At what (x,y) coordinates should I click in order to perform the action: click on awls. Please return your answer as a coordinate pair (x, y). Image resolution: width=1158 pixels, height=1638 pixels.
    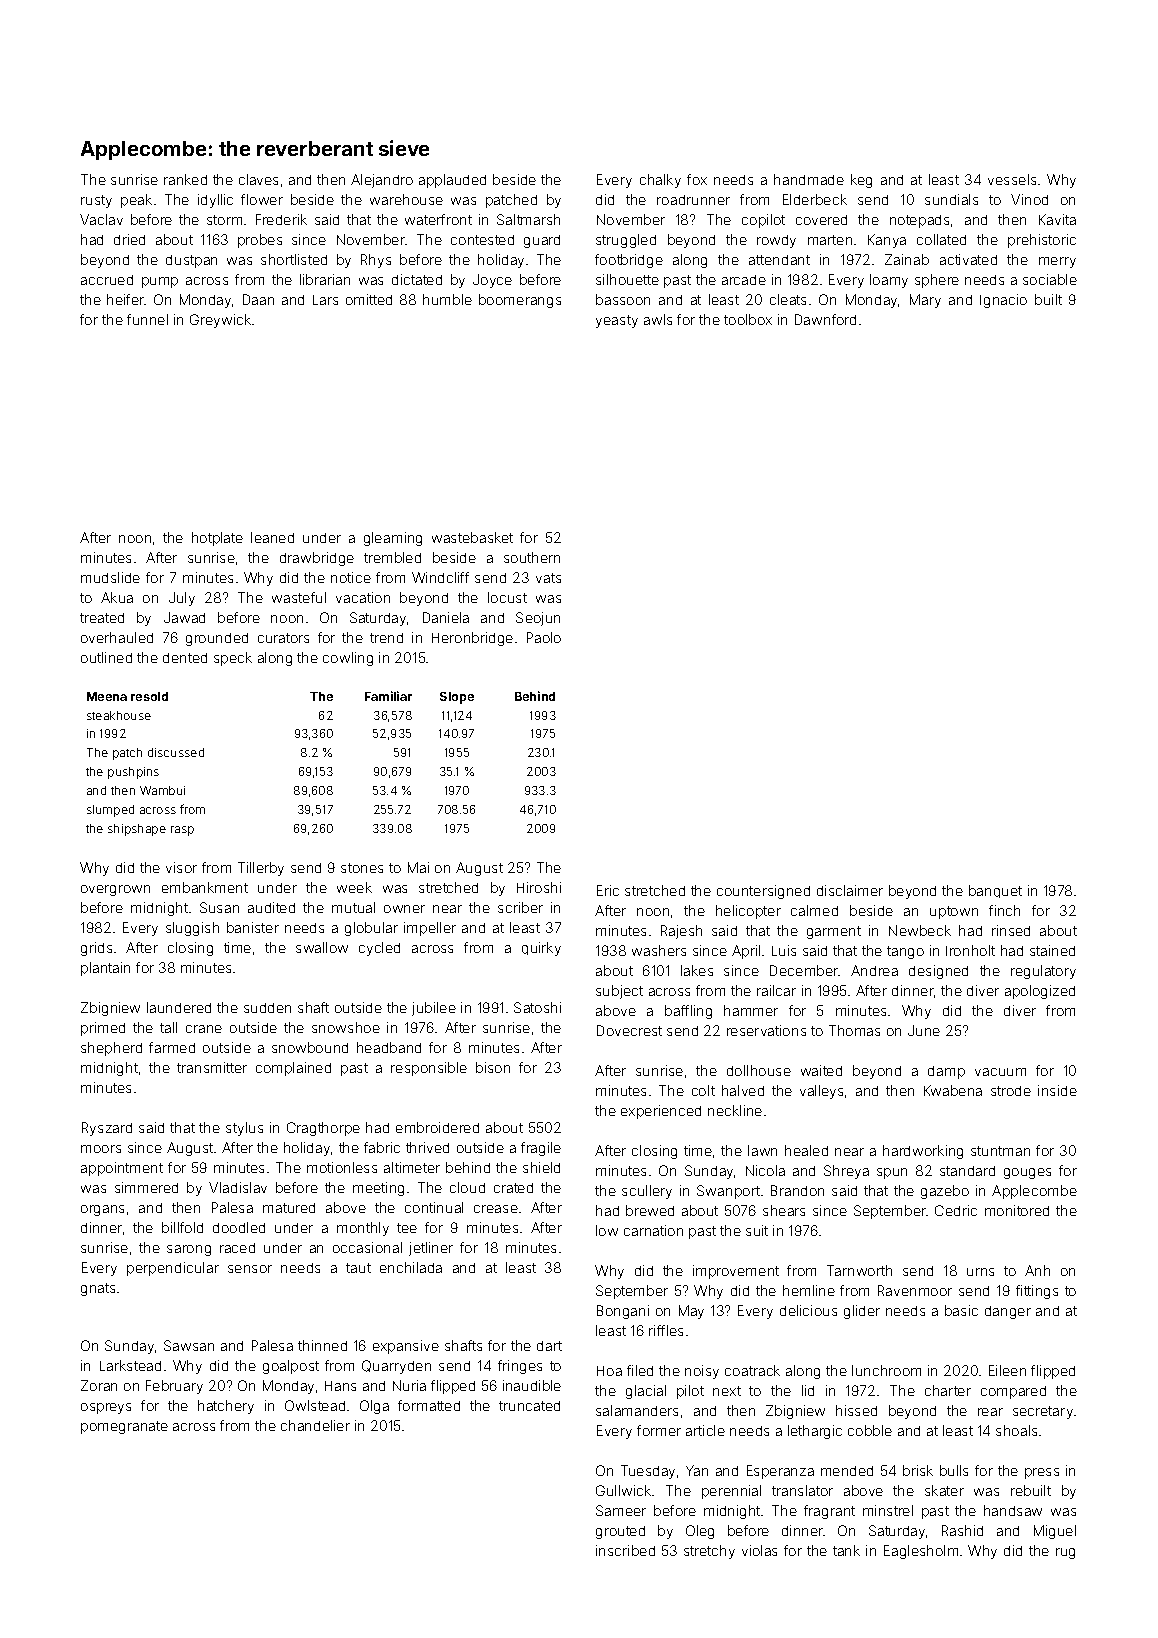
    Looking at the image, I should click on (658, 319).
